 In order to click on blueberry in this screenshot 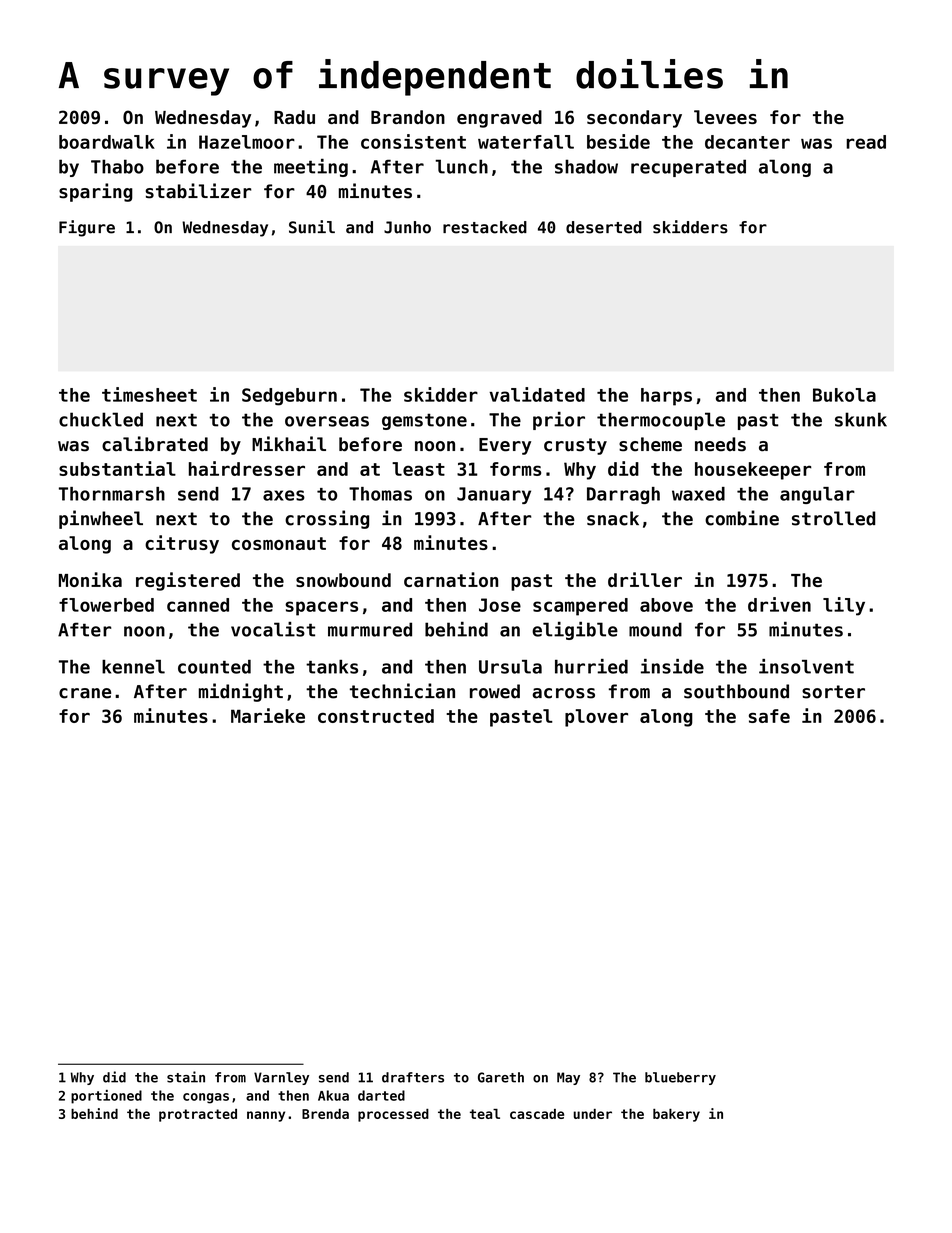, I will do `click(680, 1078)`.
